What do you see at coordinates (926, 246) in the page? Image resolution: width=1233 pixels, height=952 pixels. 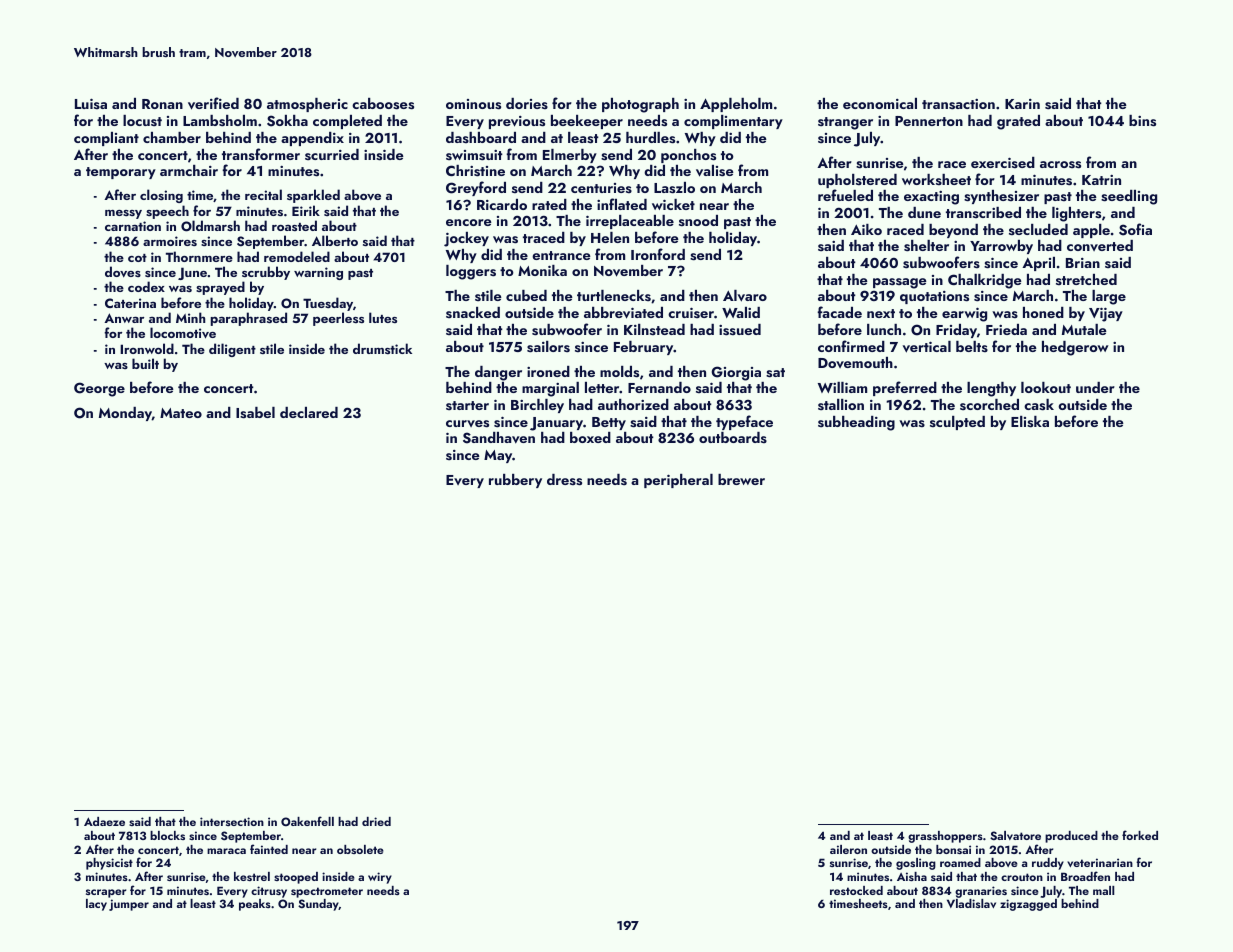 I see `shelter` at bounding box center [926, 246].
